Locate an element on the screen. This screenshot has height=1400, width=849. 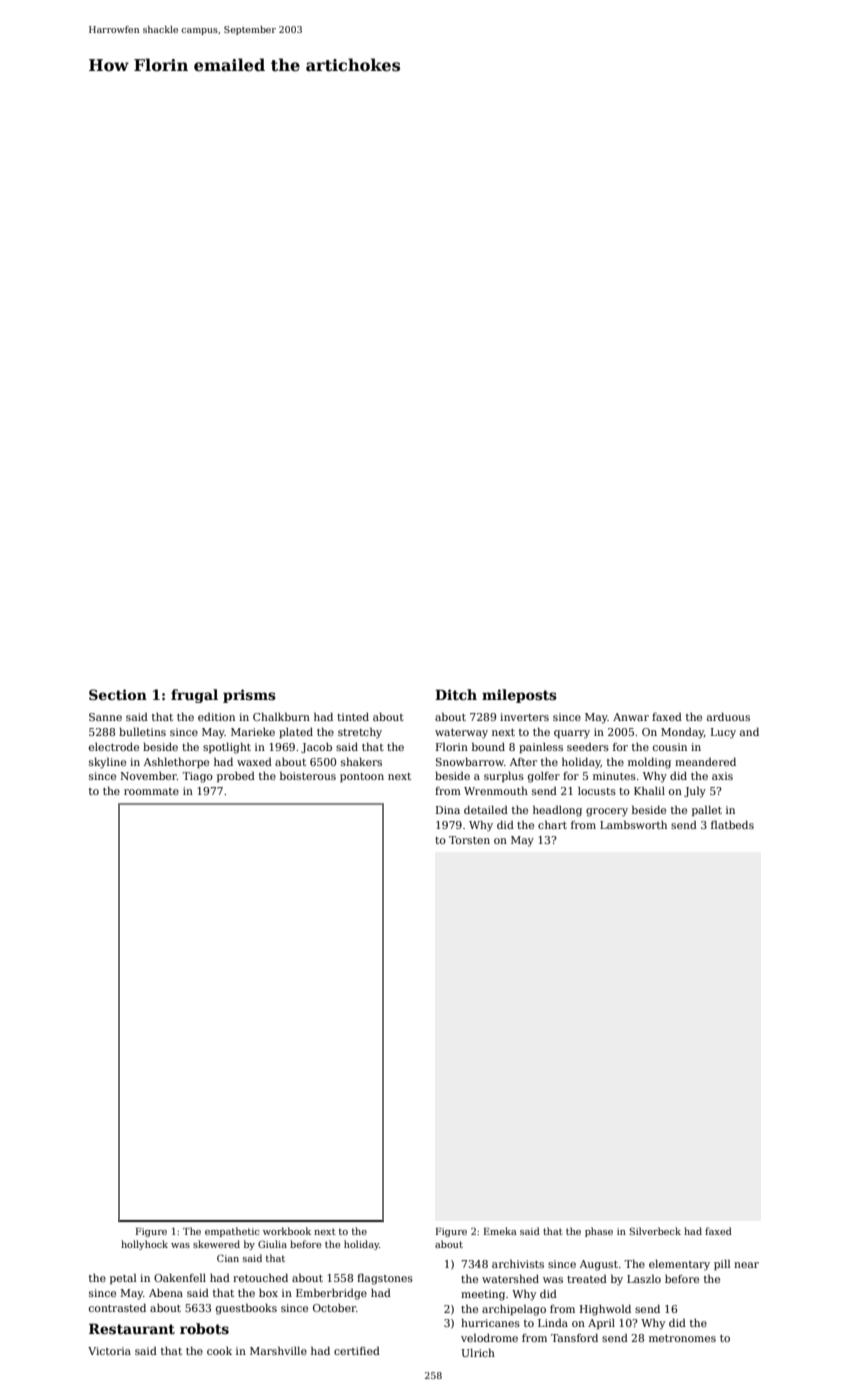
frugal is located at coordinates (194, 696).
